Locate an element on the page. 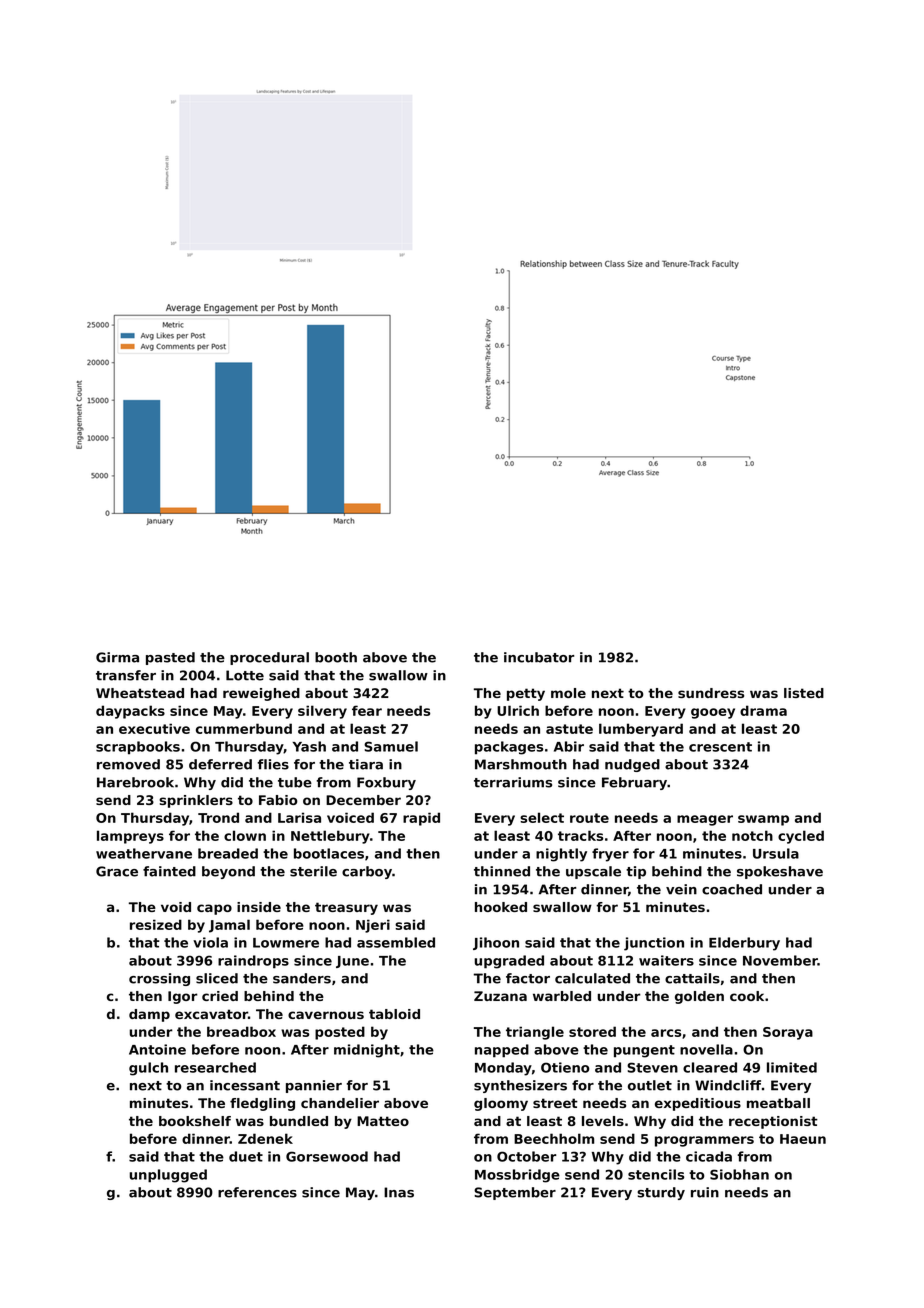 Image resolution: width=924 pixels, height=1308 pixels. Trond is located at coordinates (218, 817).
